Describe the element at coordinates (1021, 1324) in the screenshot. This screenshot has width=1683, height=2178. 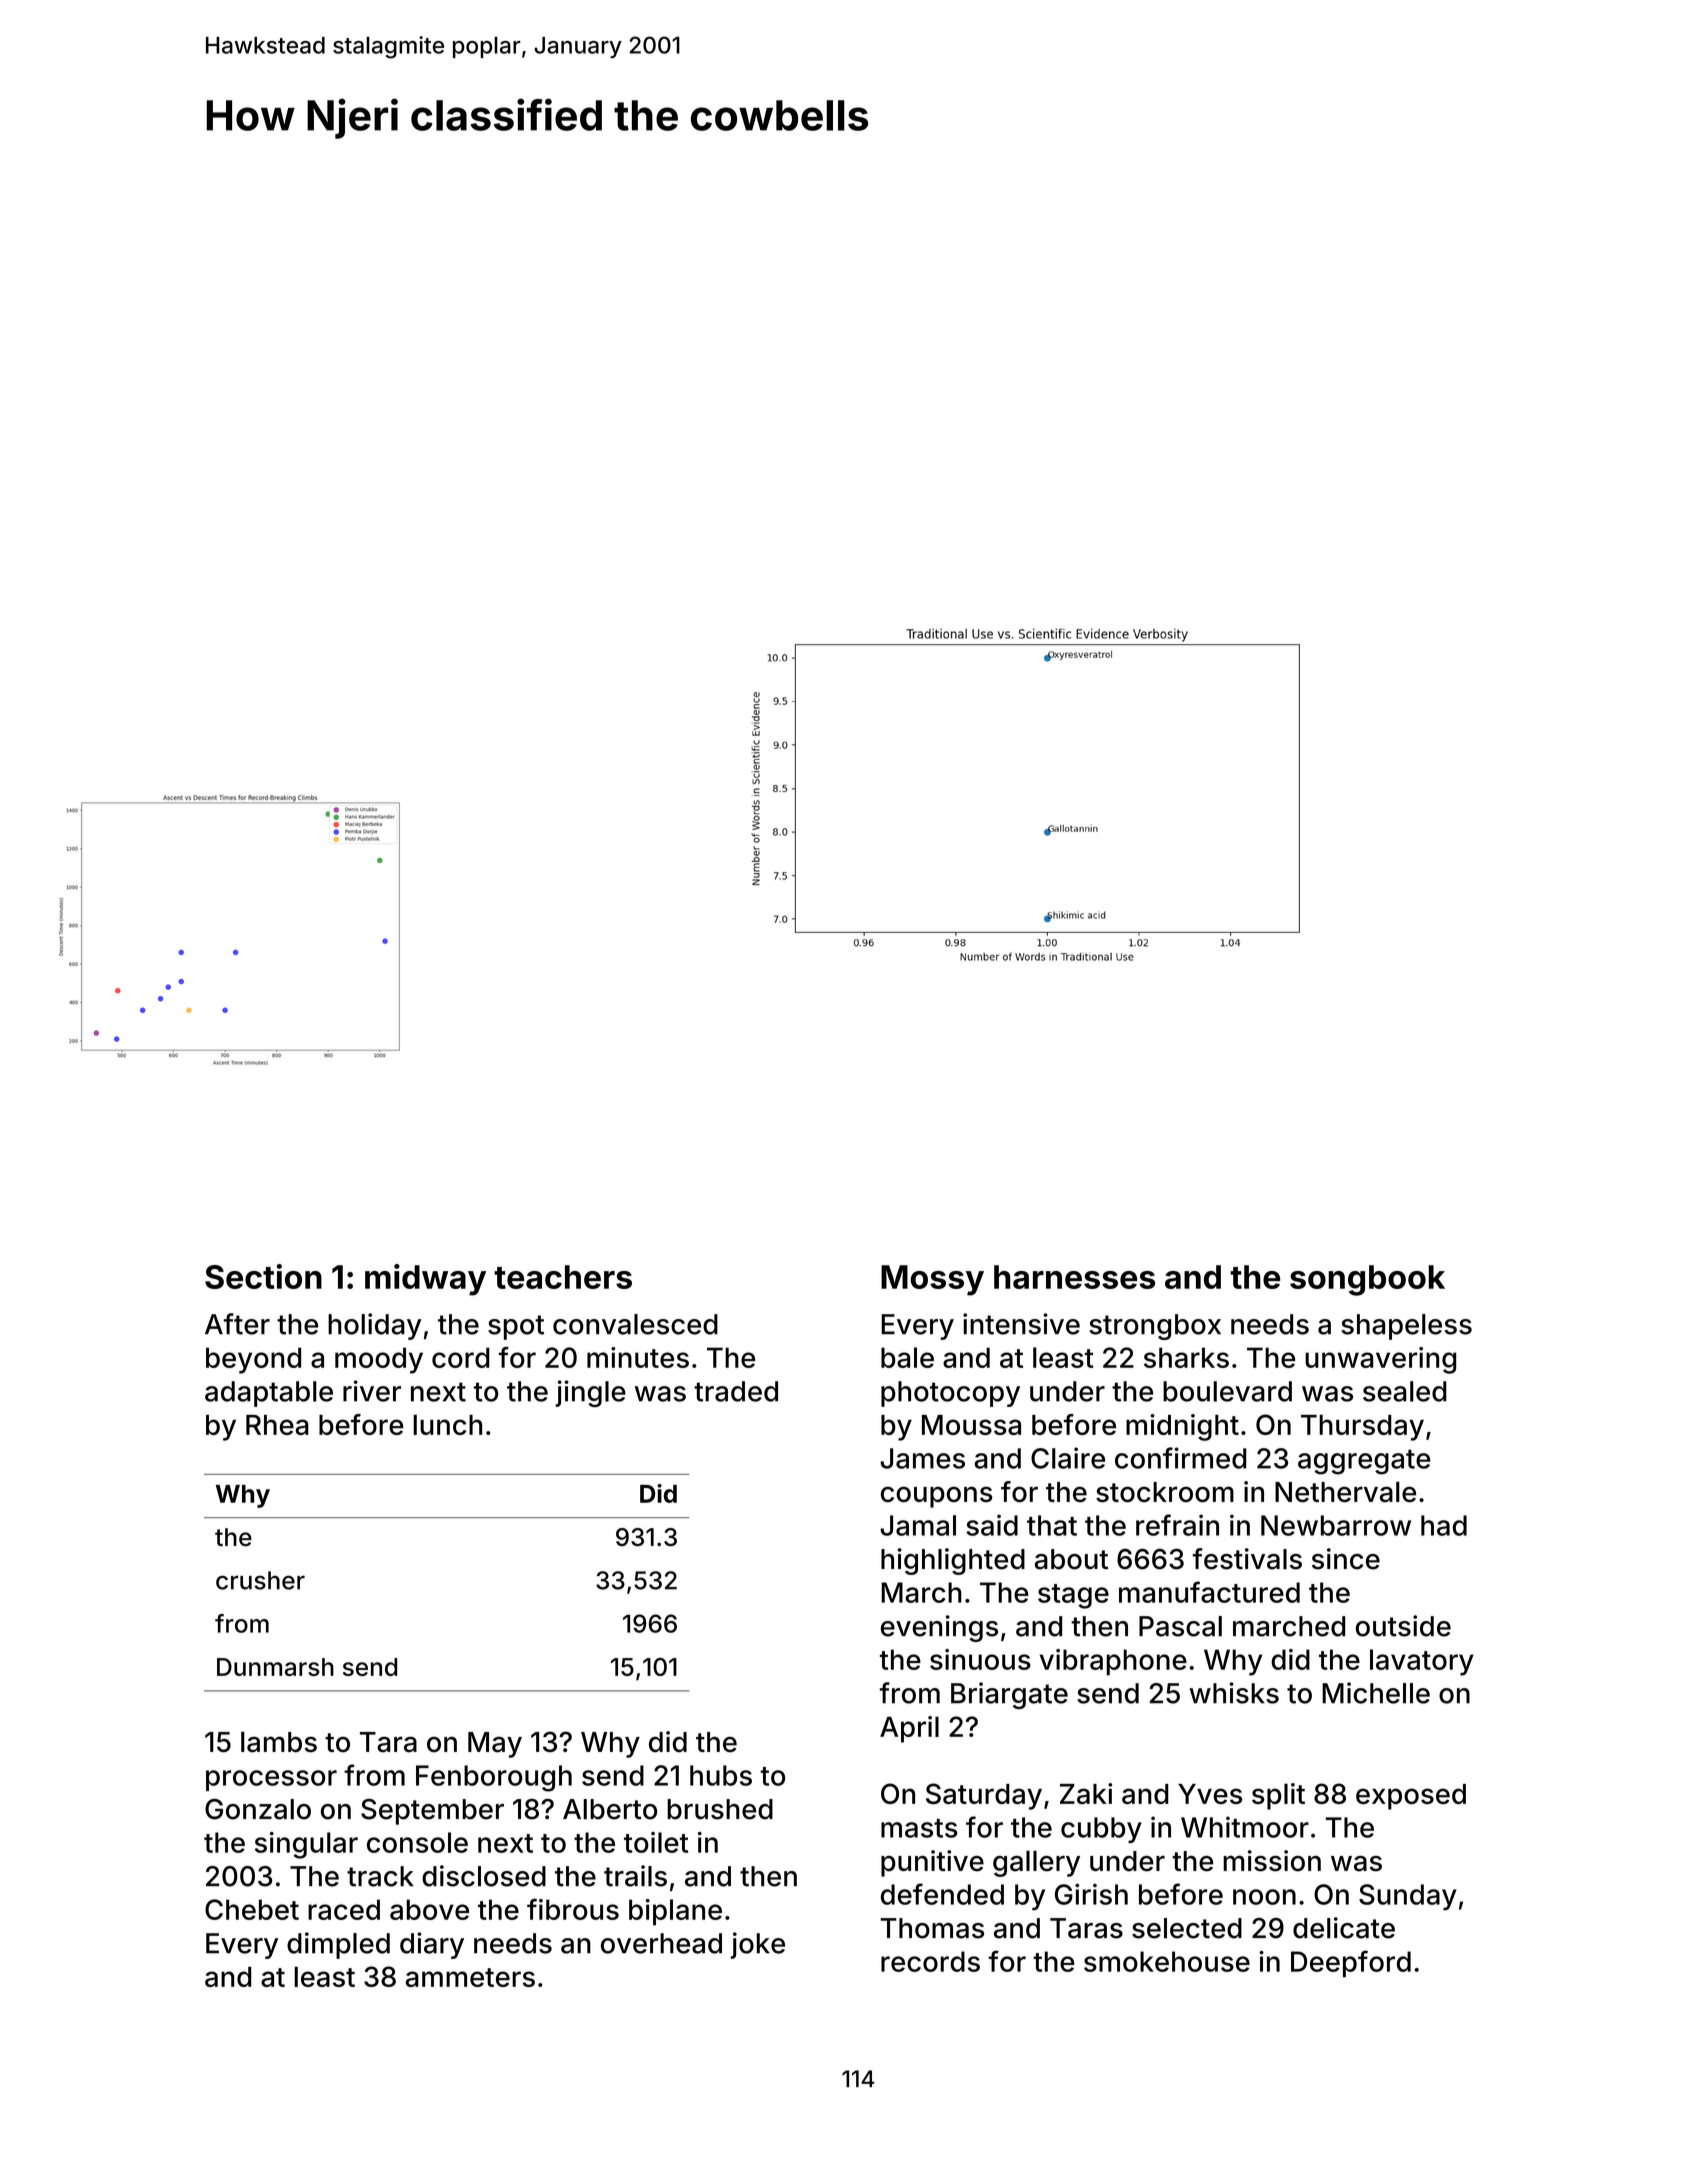
I see `intensive` at that location.
